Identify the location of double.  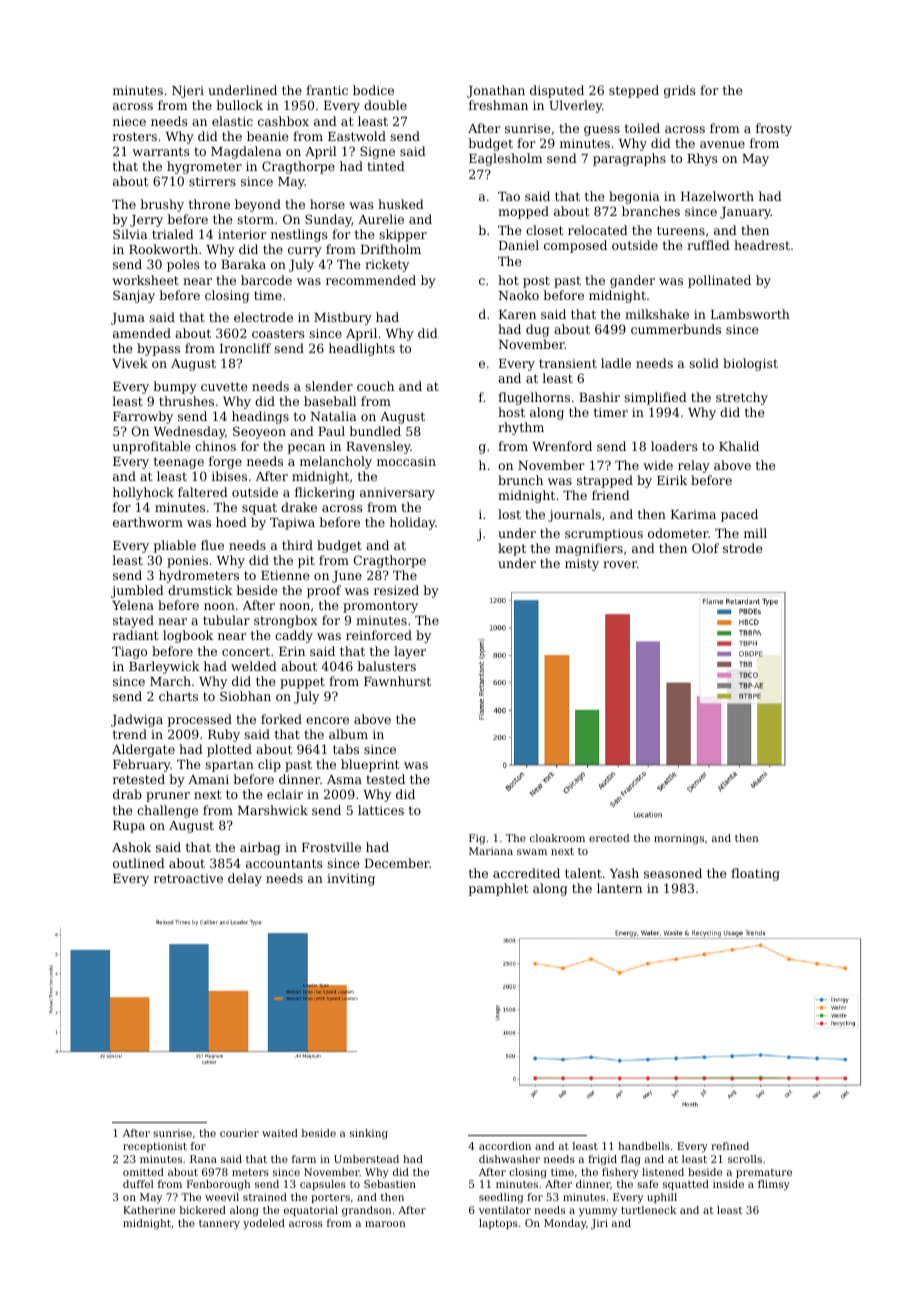
(385, 105).
